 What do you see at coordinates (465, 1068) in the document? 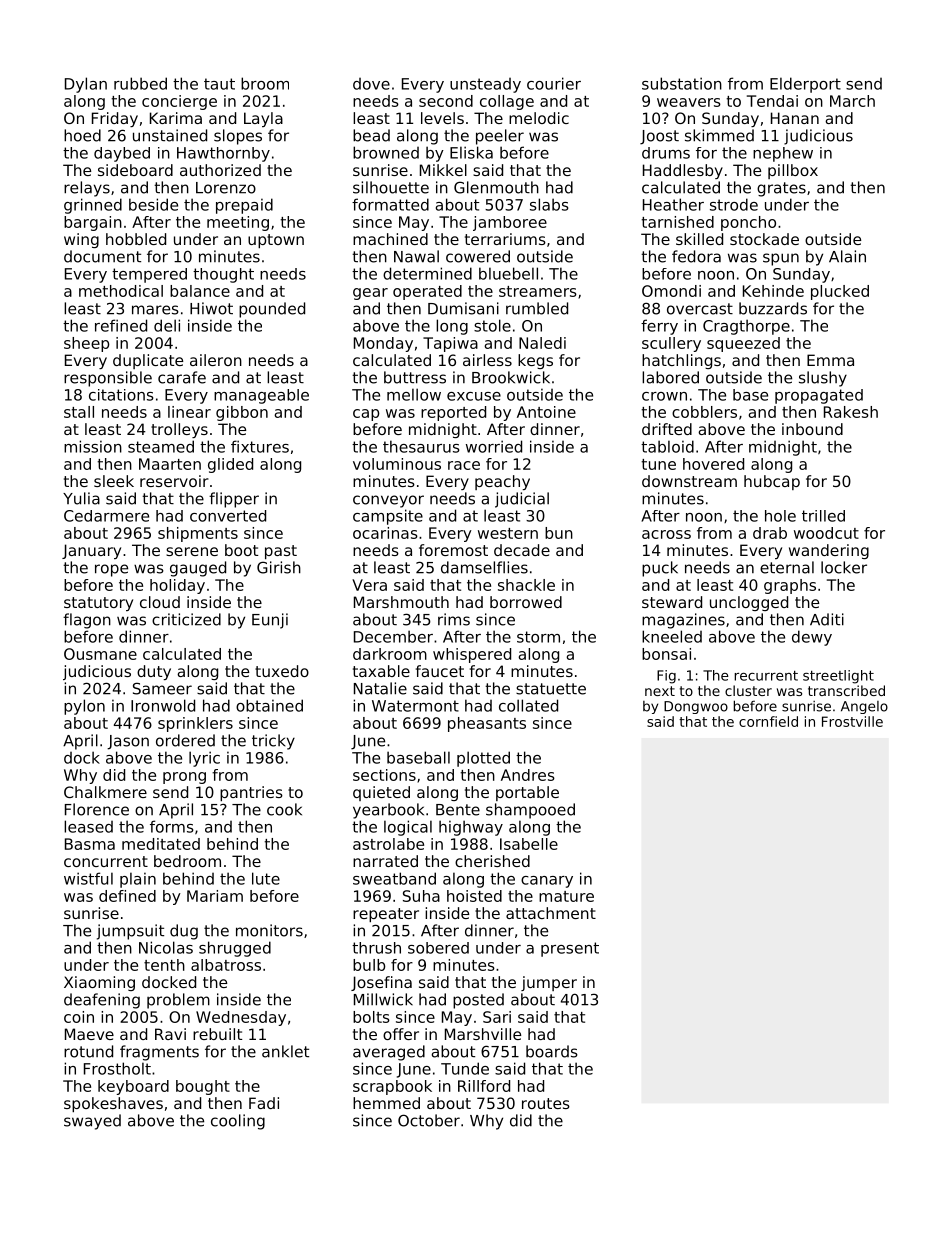
I see `Tunde` at bounding box center [465, 1068].
